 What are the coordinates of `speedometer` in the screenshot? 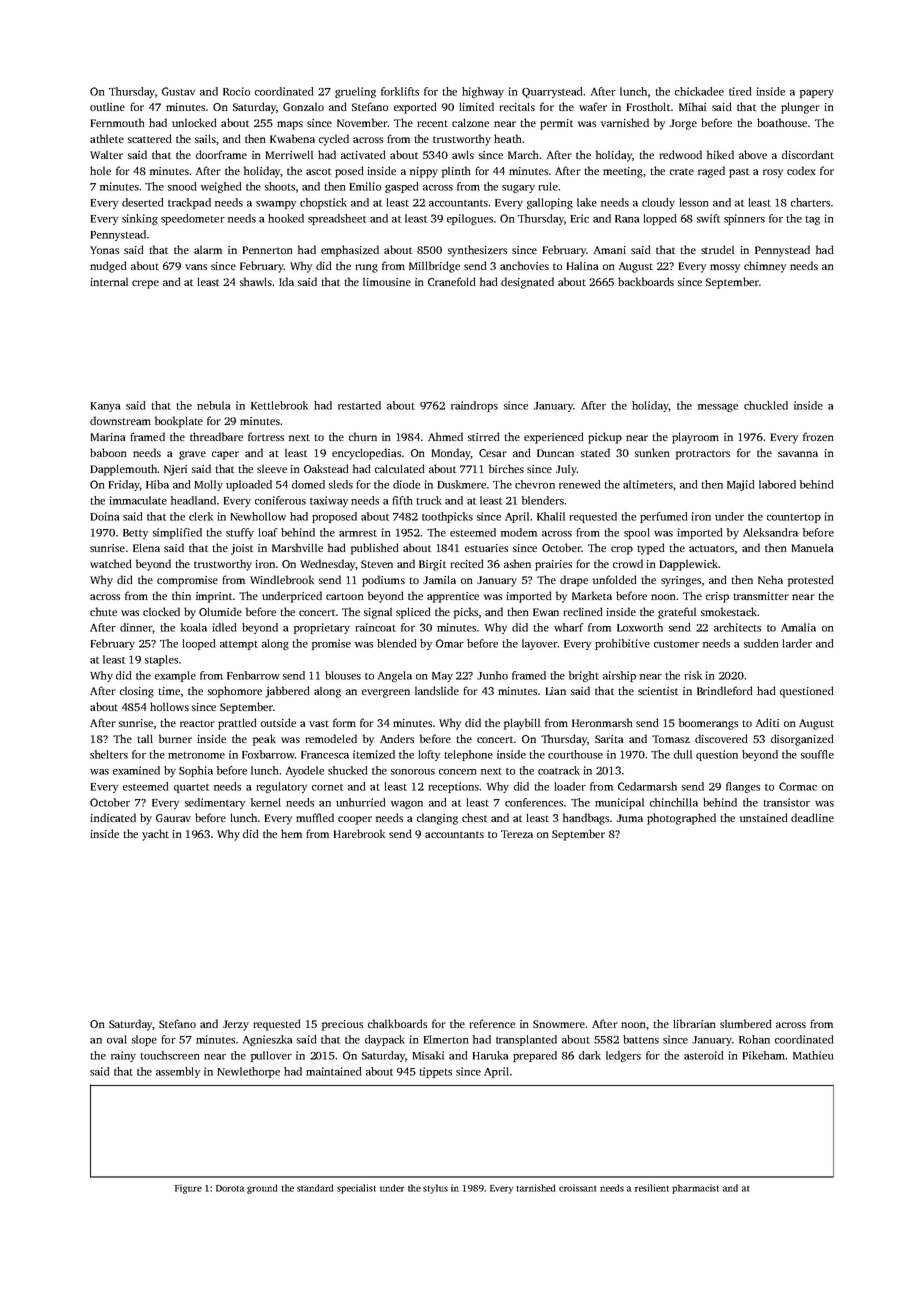 It's located at (193, 219).
